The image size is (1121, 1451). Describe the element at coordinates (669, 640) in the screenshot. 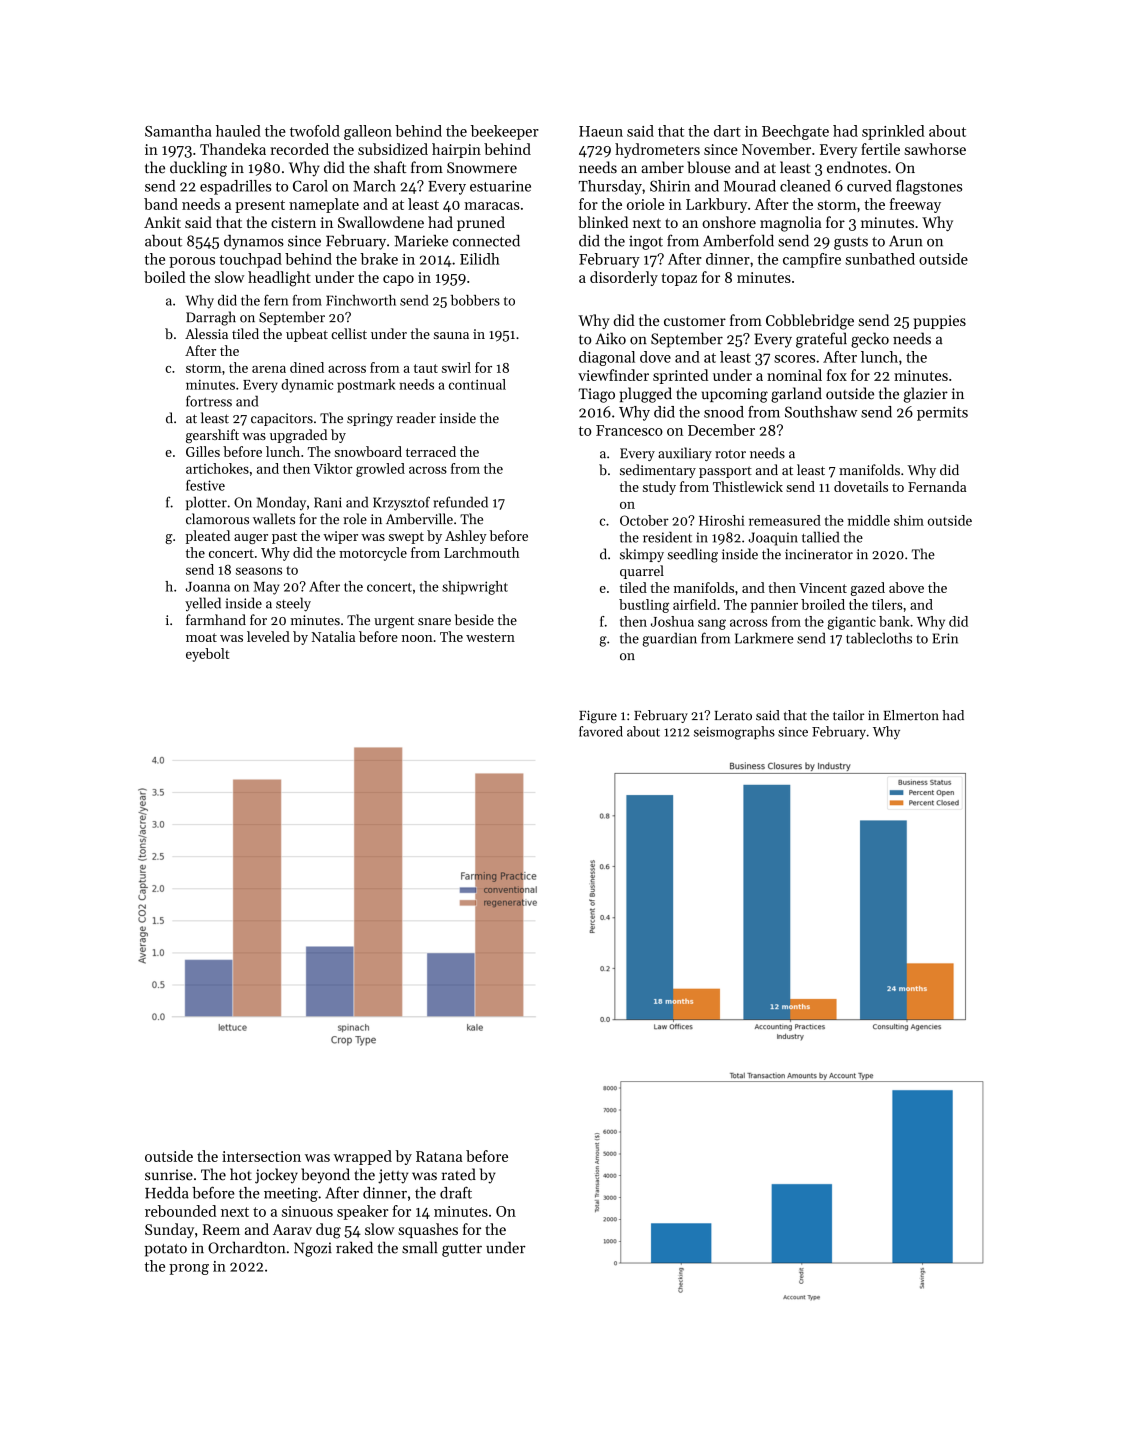

I see `guardian` at that location.
